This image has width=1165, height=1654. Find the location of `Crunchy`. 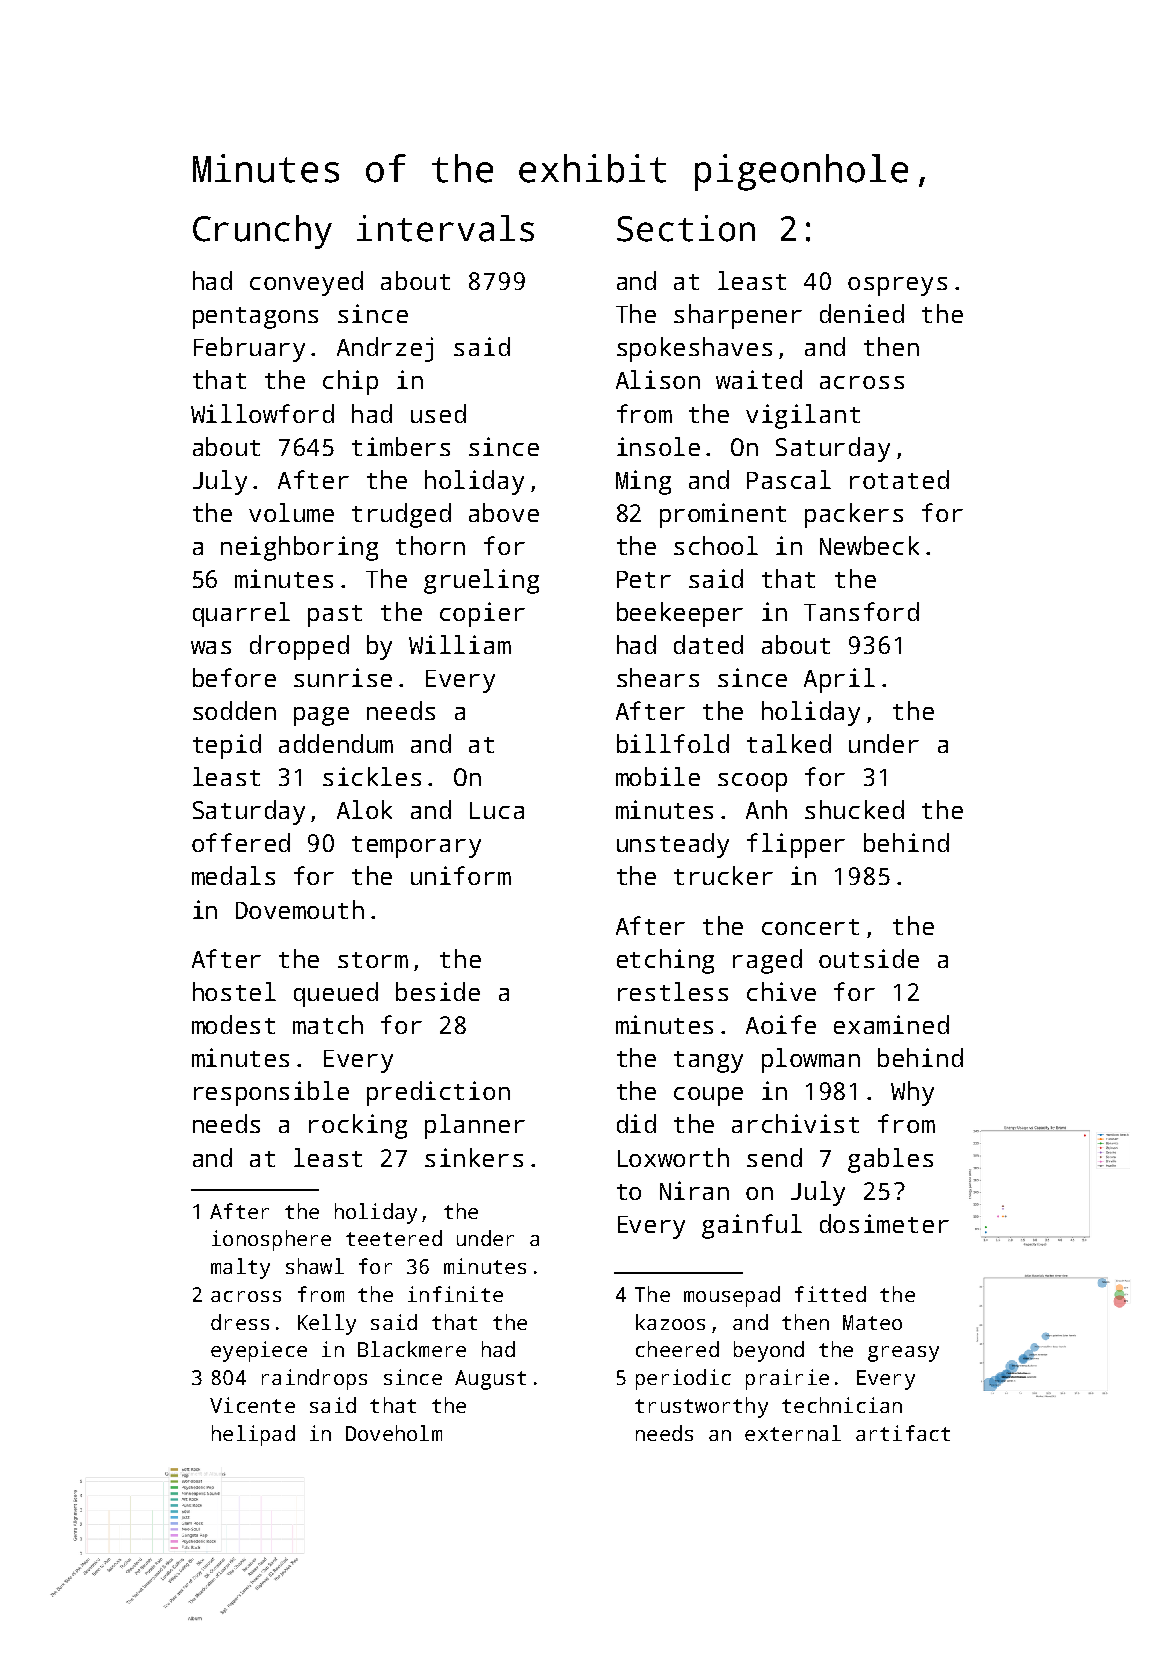

Crunchy is located at coordinates (262, 232).
